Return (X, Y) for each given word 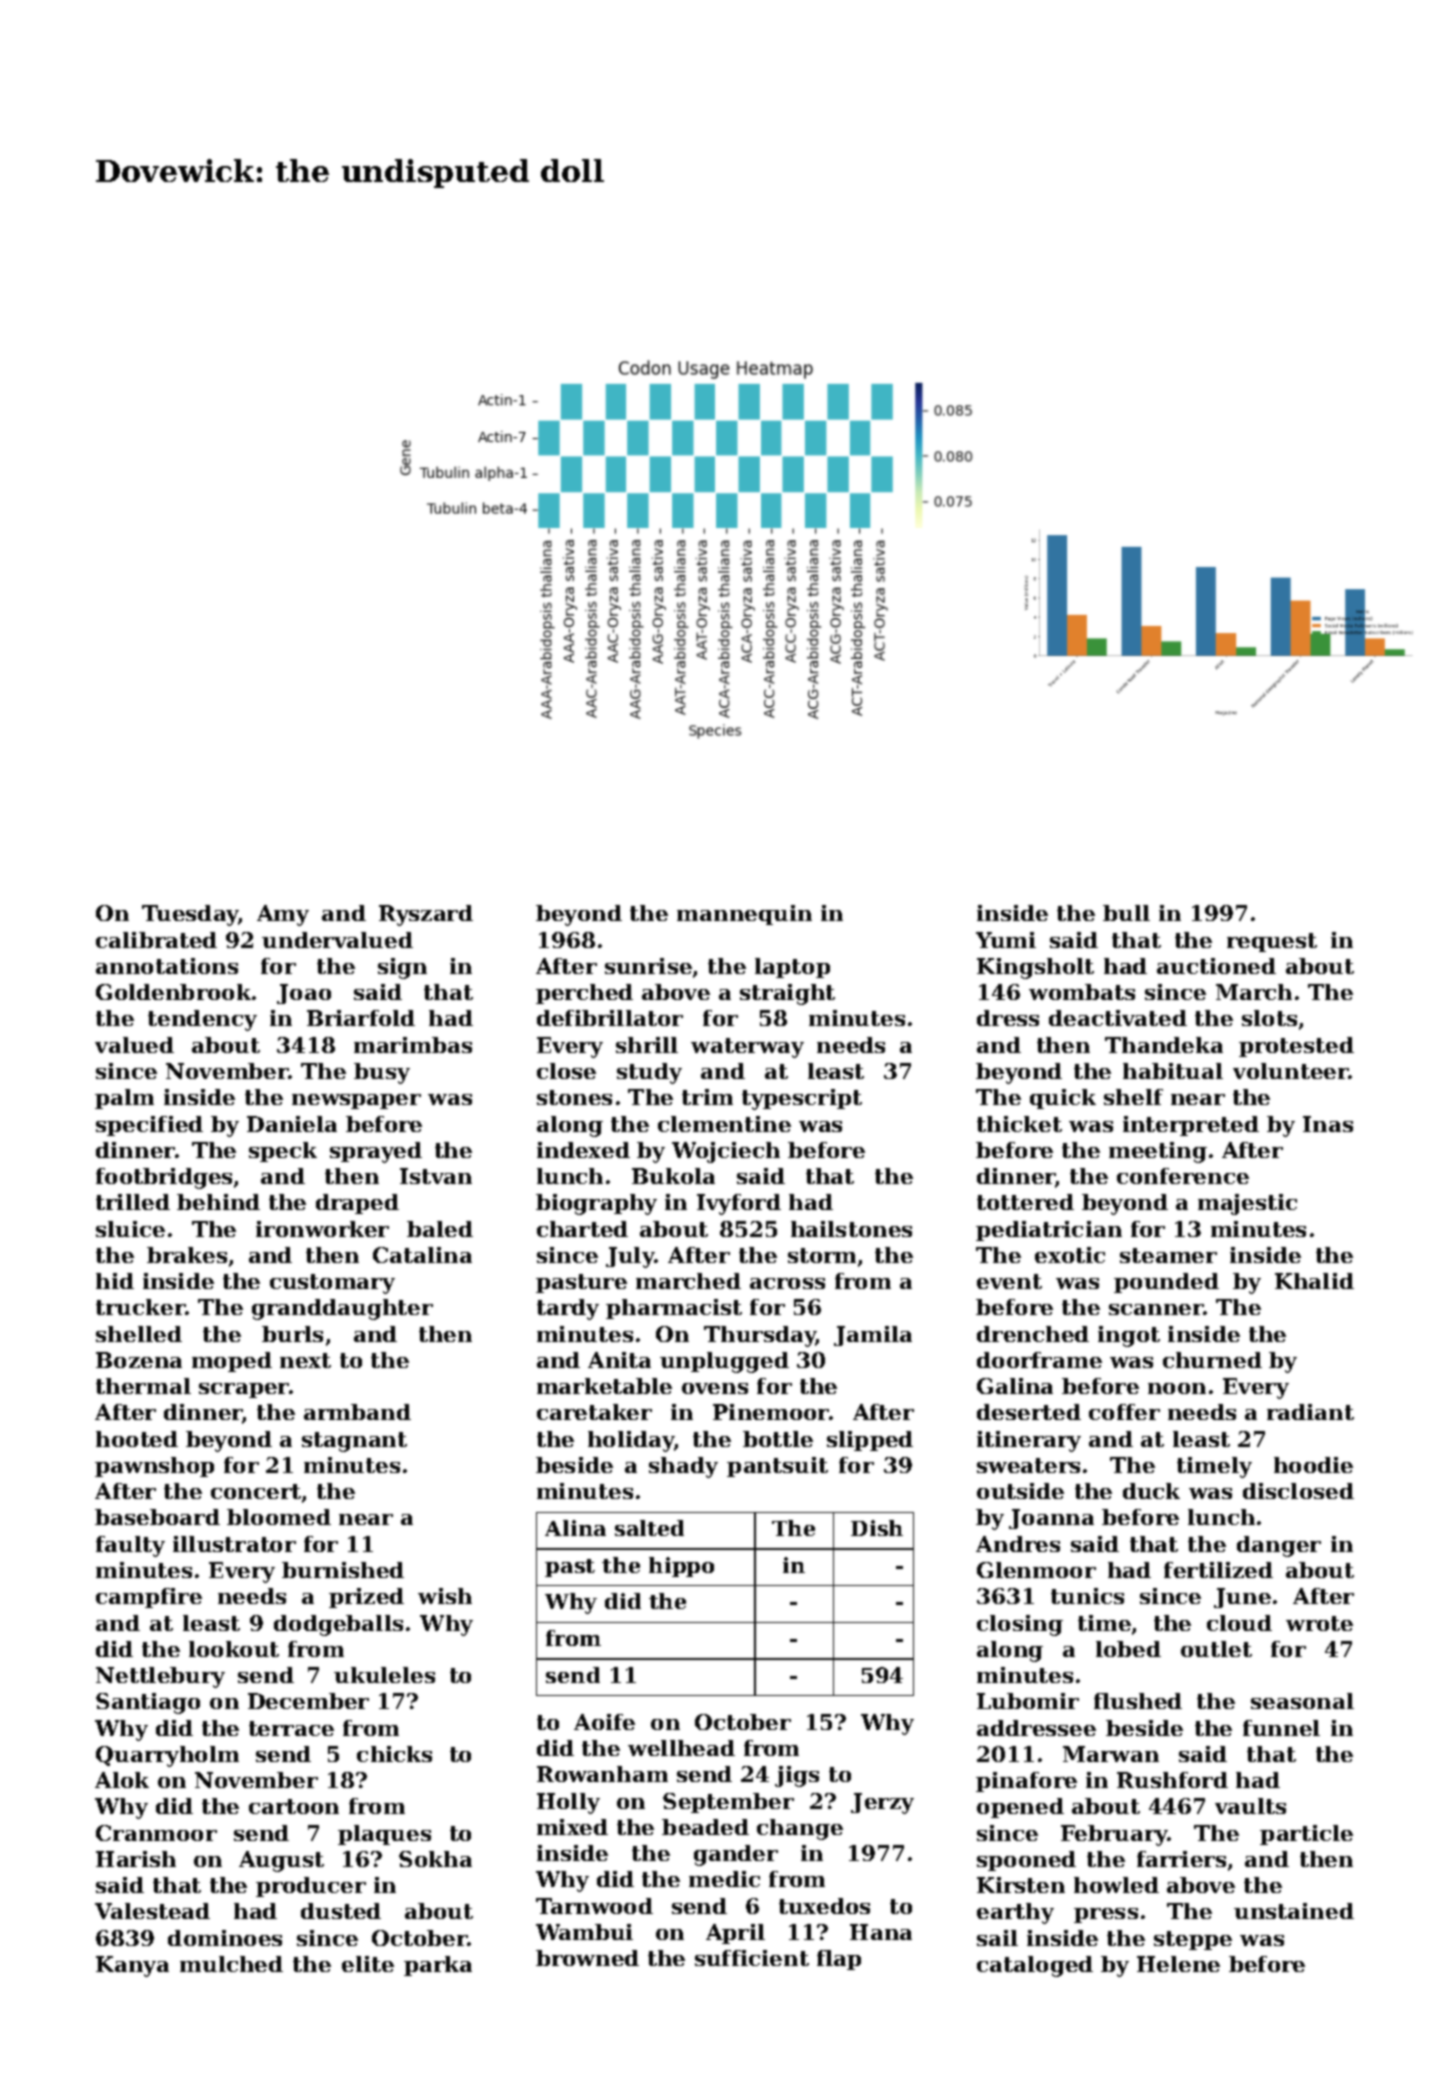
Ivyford (739, 1204)
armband (357, 1412)
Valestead (152, 1911)
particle (1306, 1835)
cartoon (294, 1806)
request (1272, 942)
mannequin (744, 915)
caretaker (594, 1412)
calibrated (156, 940)
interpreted (1191, 1126)
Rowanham (602, 1774)
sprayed (376, 1152)
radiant (1310, 1412)
